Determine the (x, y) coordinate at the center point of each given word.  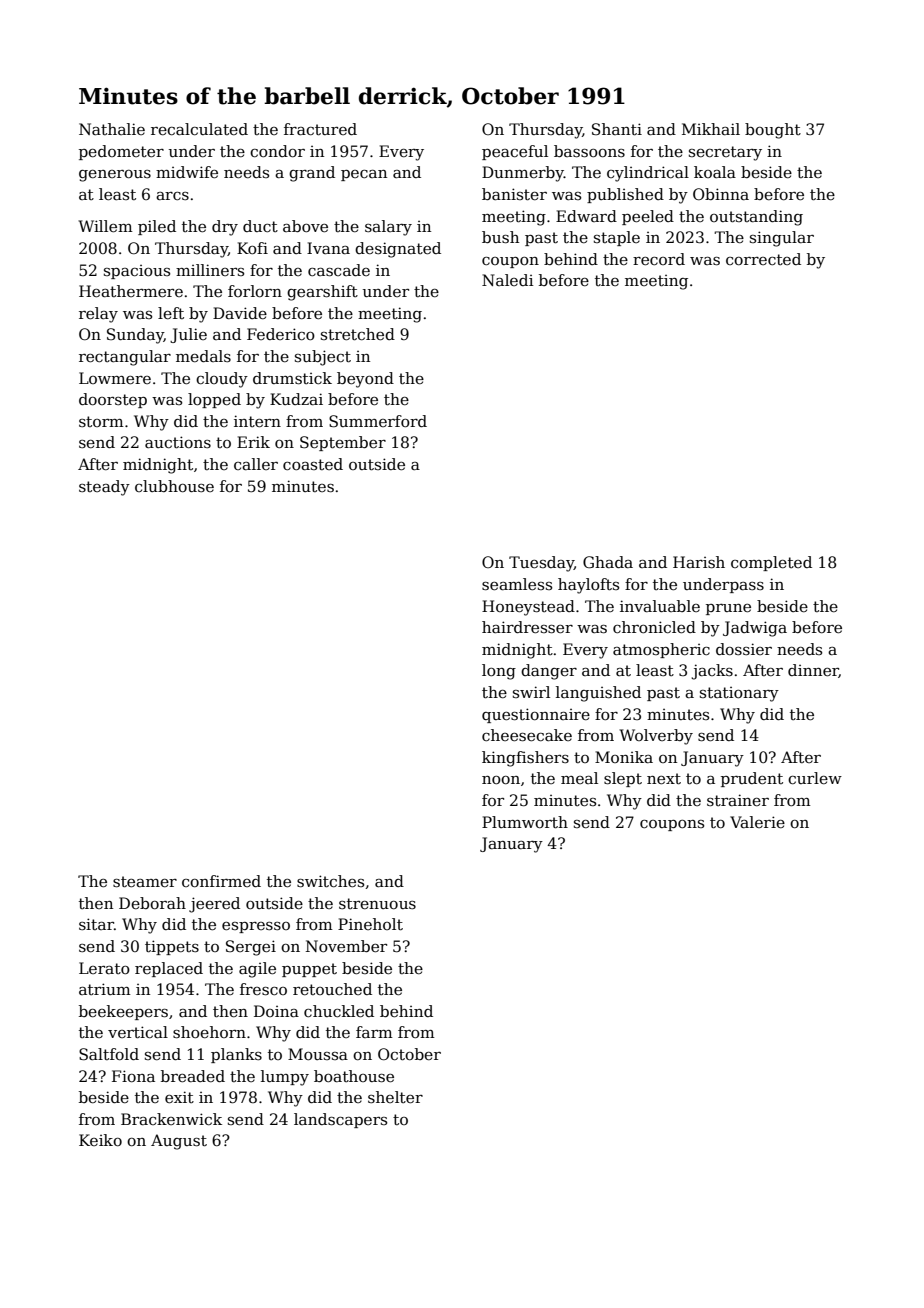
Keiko (100, 1140)
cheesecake (527, 735)
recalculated (199, 129)
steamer (145, 882)
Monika (624, 757)
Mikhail (711, 129)
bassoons (589, 151)
